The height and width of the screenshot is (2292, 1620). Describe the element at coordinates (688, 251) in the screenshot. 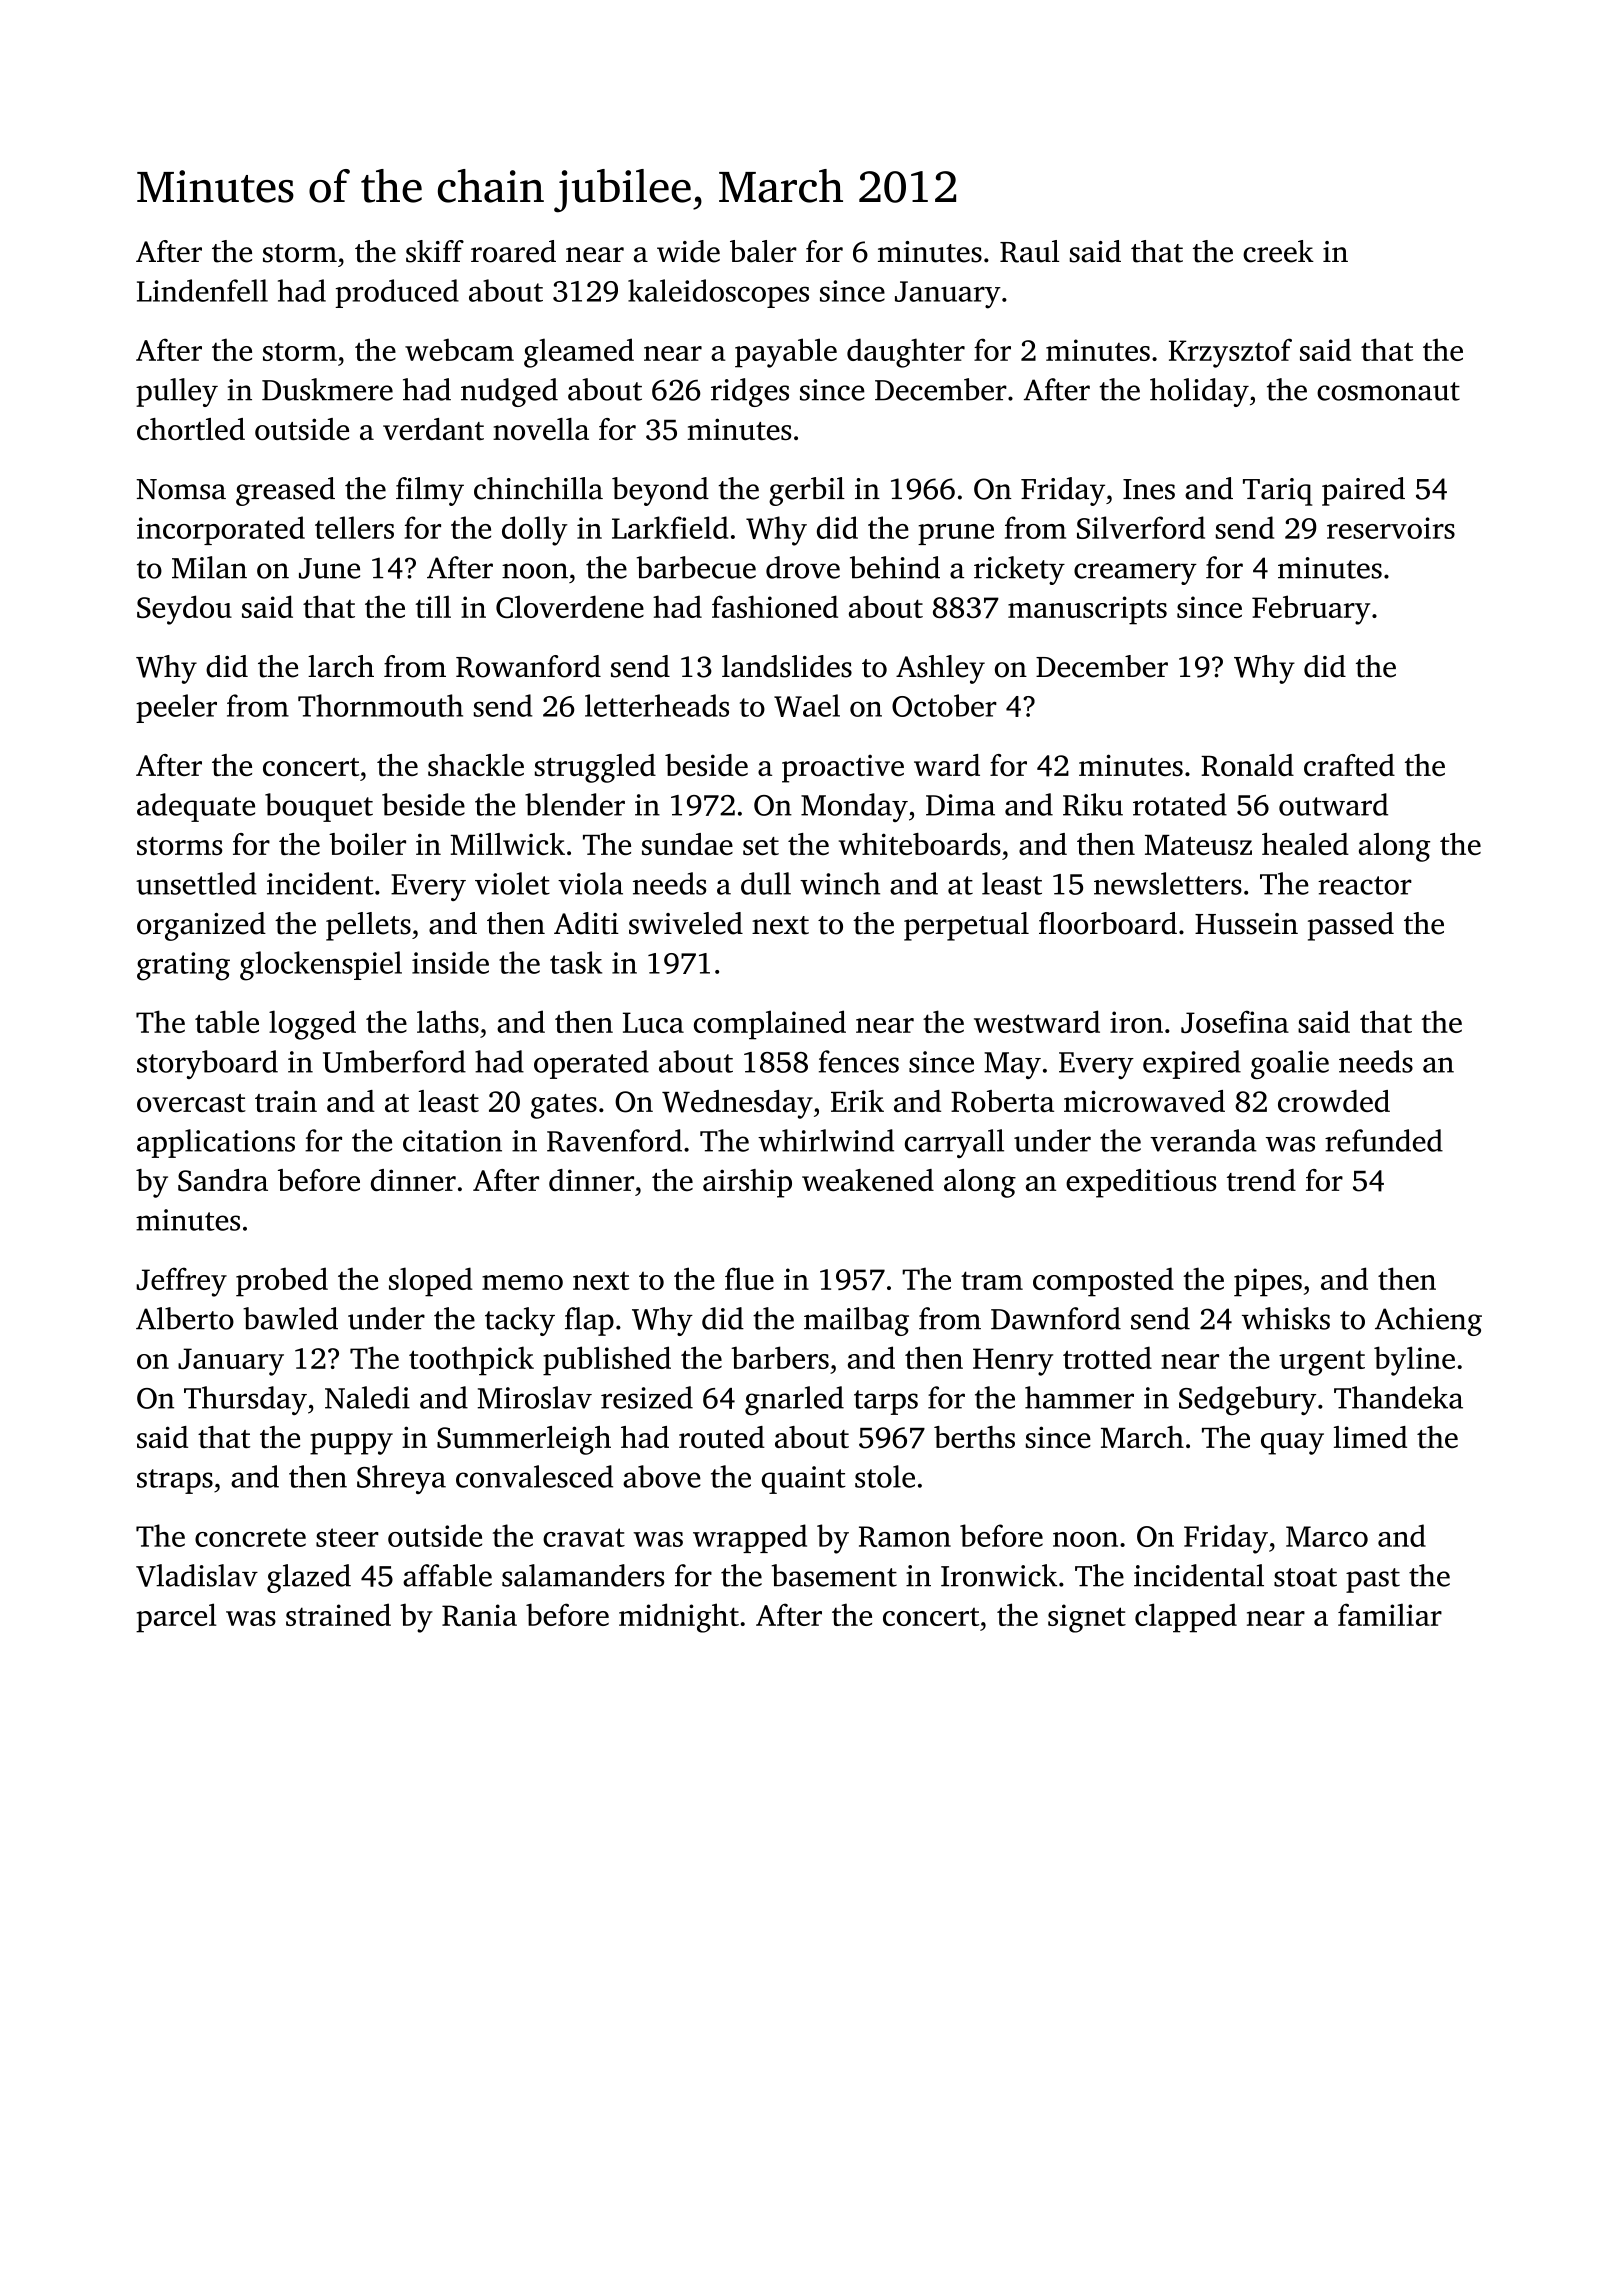

I see `wide` at that location.
